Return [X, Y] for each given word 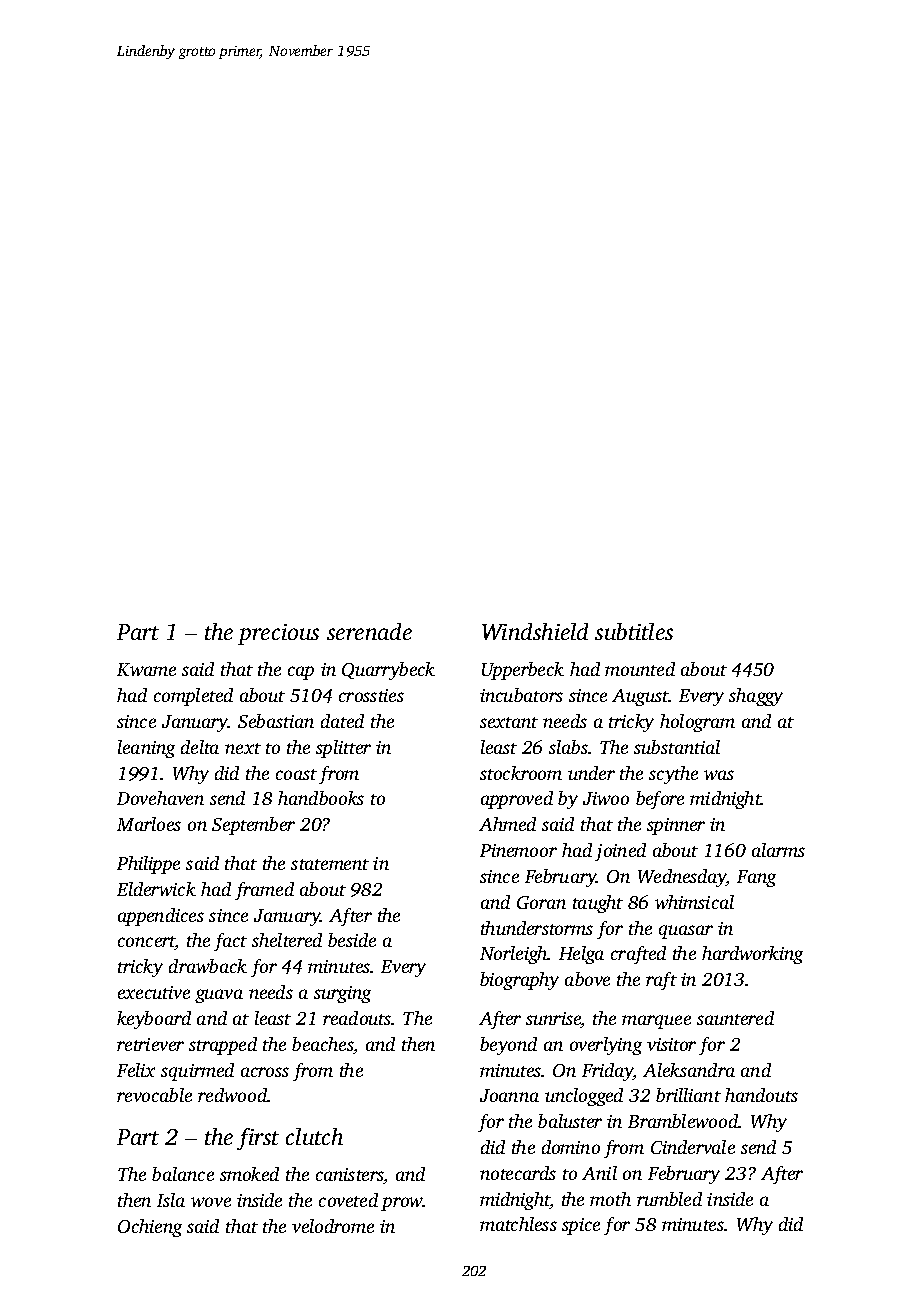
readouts [357, 1018]
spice [581, 1226]
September [253, 826]
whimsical [694, 902]
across [265, 1072]
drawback [208, 966]
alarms [778, 850]
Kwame [146, 669]
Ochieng [150, 1228]
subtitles [634, 631]
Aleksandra [689, 1070]
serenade [369, 631]
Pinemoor [518, 850]
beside [352, 940]
